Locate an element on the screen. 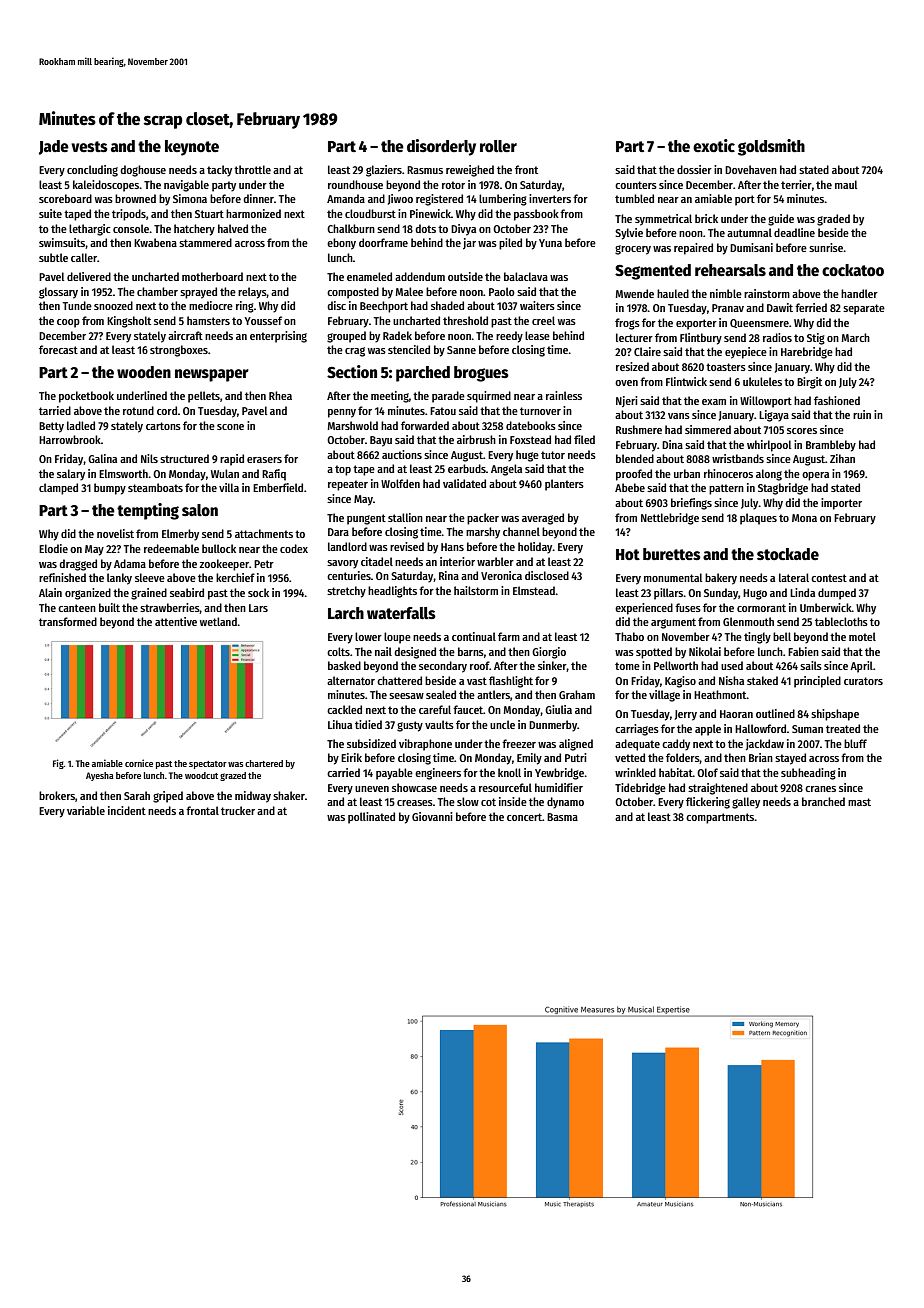 The height and width of the screenshot is (1308, 924). galley is located at coordinates (746, 803).
